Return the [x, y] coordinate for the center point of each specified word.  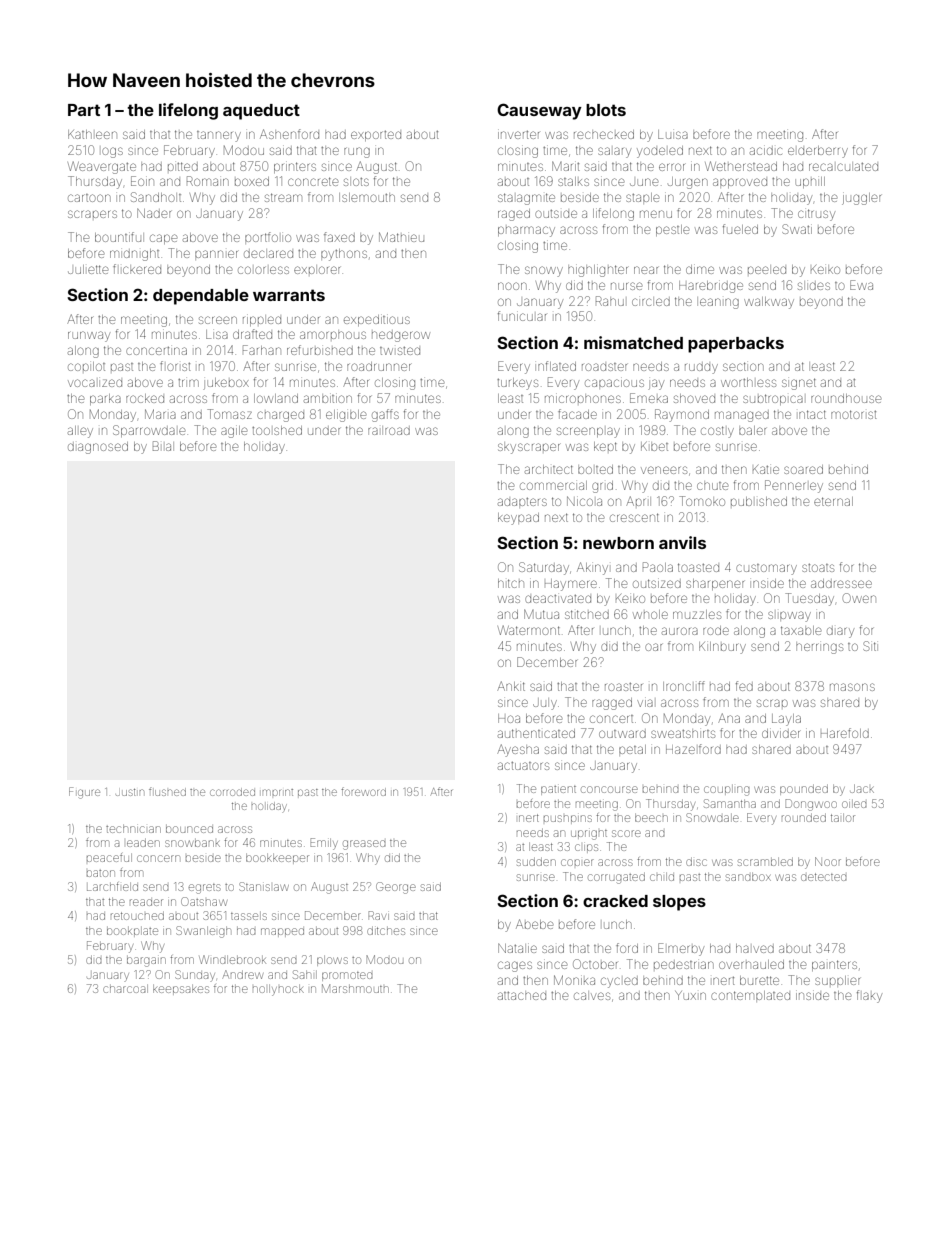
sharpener [715, 584]
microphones [583, 399]
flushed [167, 791]
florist [175, 366]
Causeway [539, 111]
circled [651, 302]
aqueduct [261, 112]
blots [606, 110]
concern [158, 858]
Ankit [511, 686]
